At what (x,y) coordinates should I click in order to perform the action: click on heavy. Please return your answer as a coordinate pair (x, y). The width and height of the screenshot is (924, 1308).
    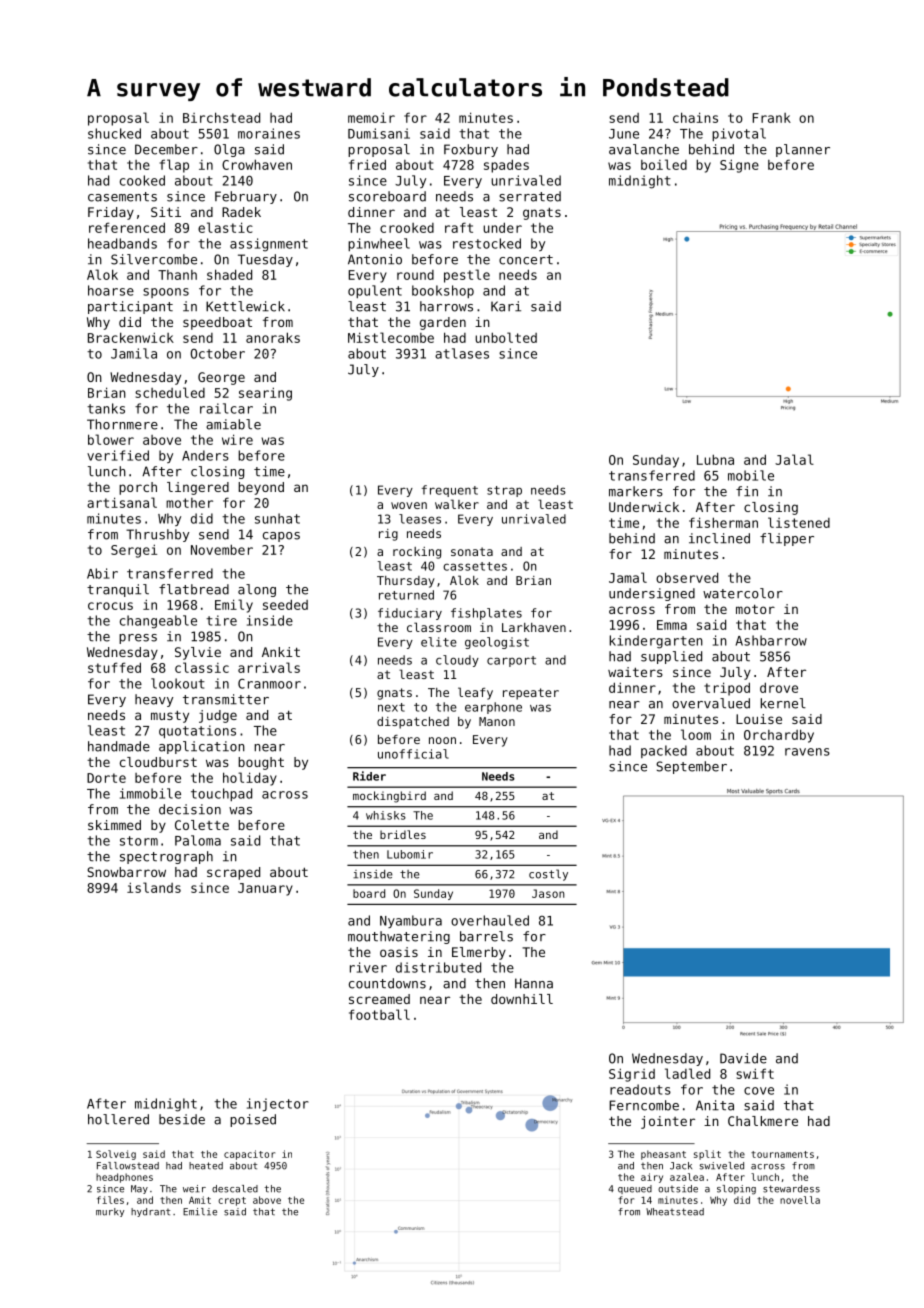
    Looking at the image, I should click on (154, 700).
